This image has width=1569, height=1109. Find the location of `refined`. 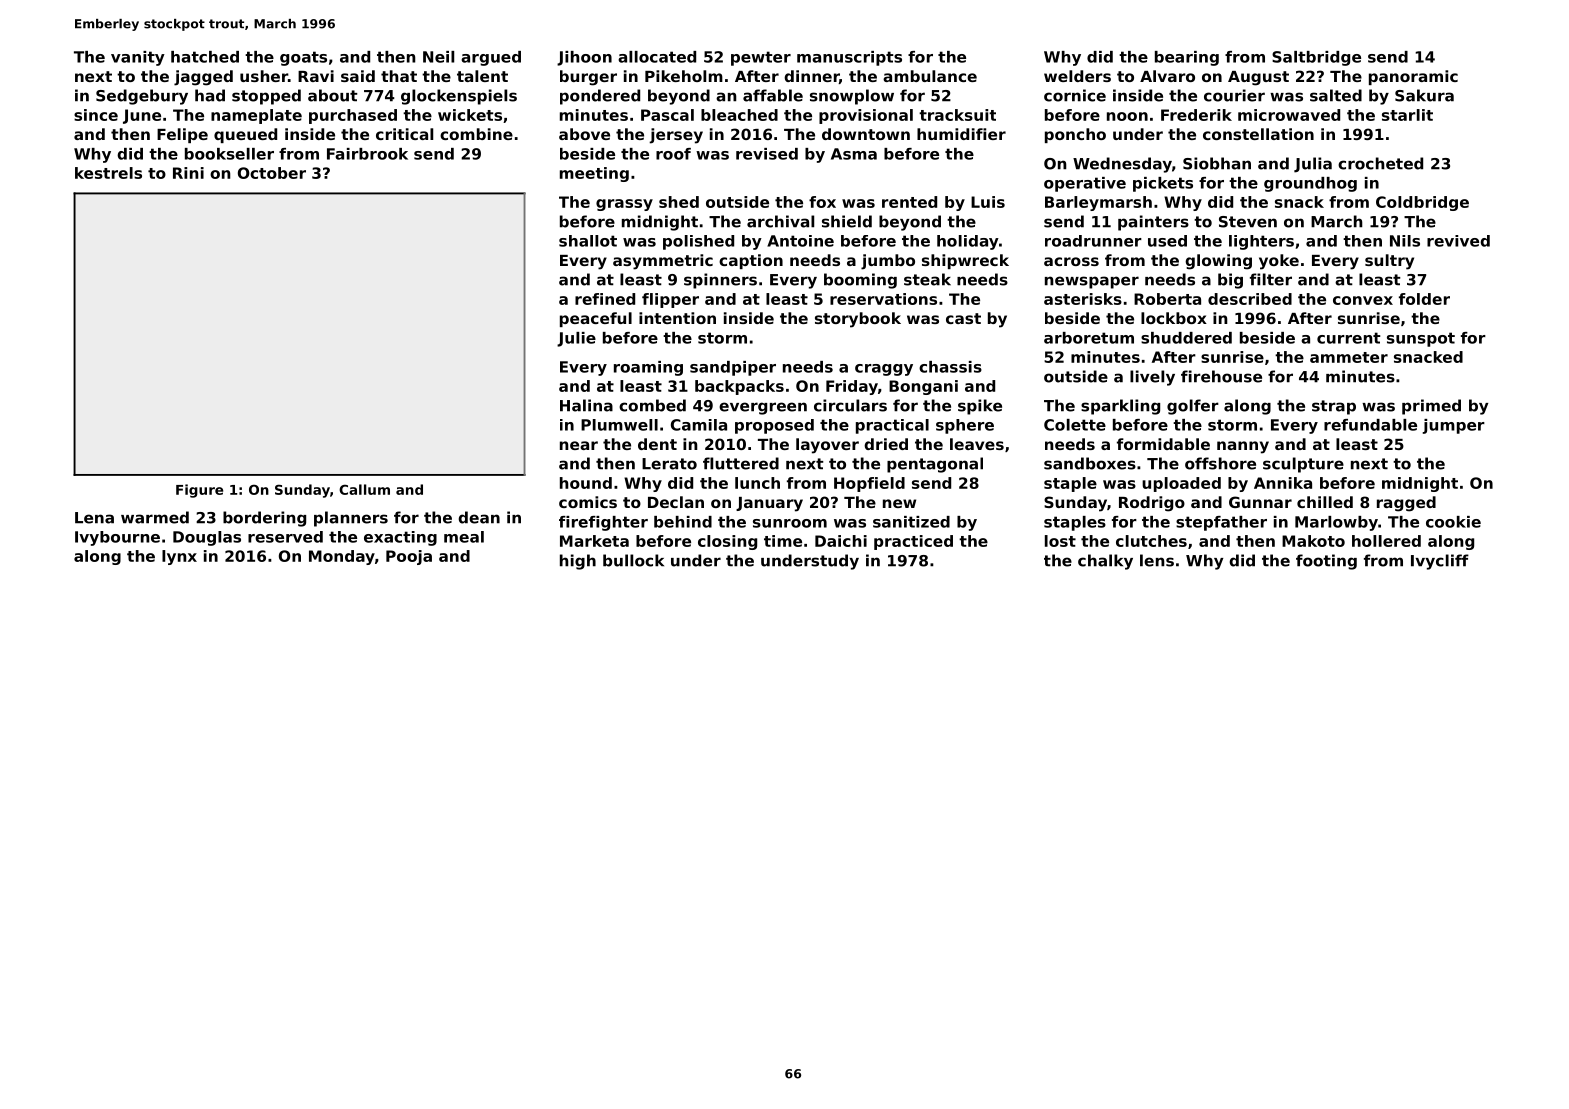

refined is located at coordinates (605, 299).
